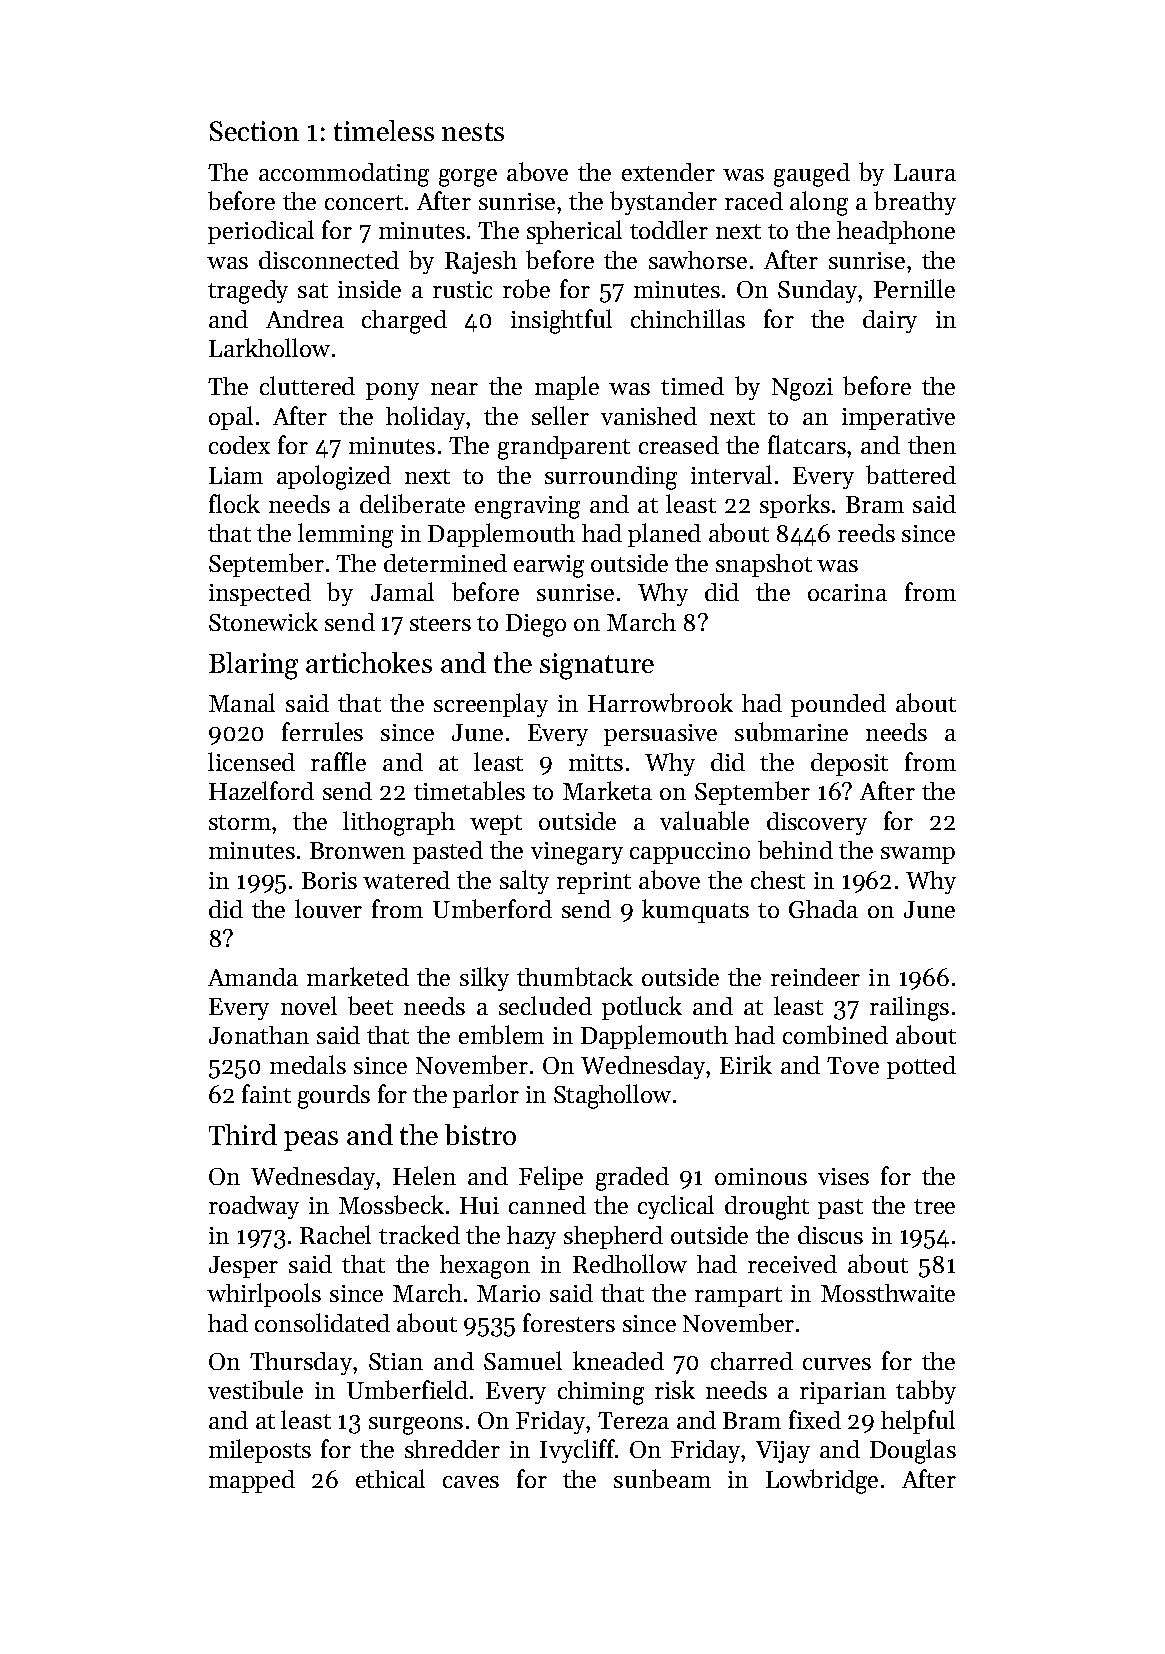  What do you see at coordinates (549, 566) in the screenshot?
I see `earwig` at bounding box center [549, 566].
